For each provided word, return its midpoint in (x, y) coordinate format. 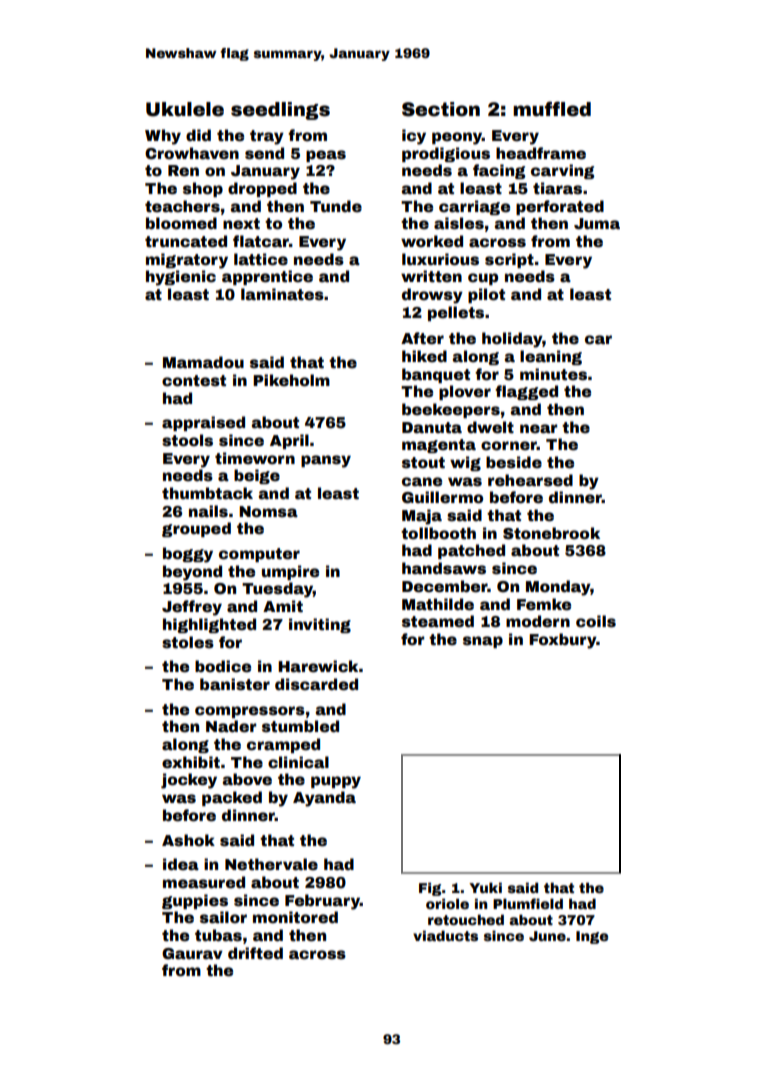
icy (414, 137)
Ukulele (185, 109)
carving (562, 171)
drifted (255, 953)
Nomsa (268, 512)
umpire (290, 572)
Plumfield (528, 903)
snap (483, 642)
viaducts (445, 935)
